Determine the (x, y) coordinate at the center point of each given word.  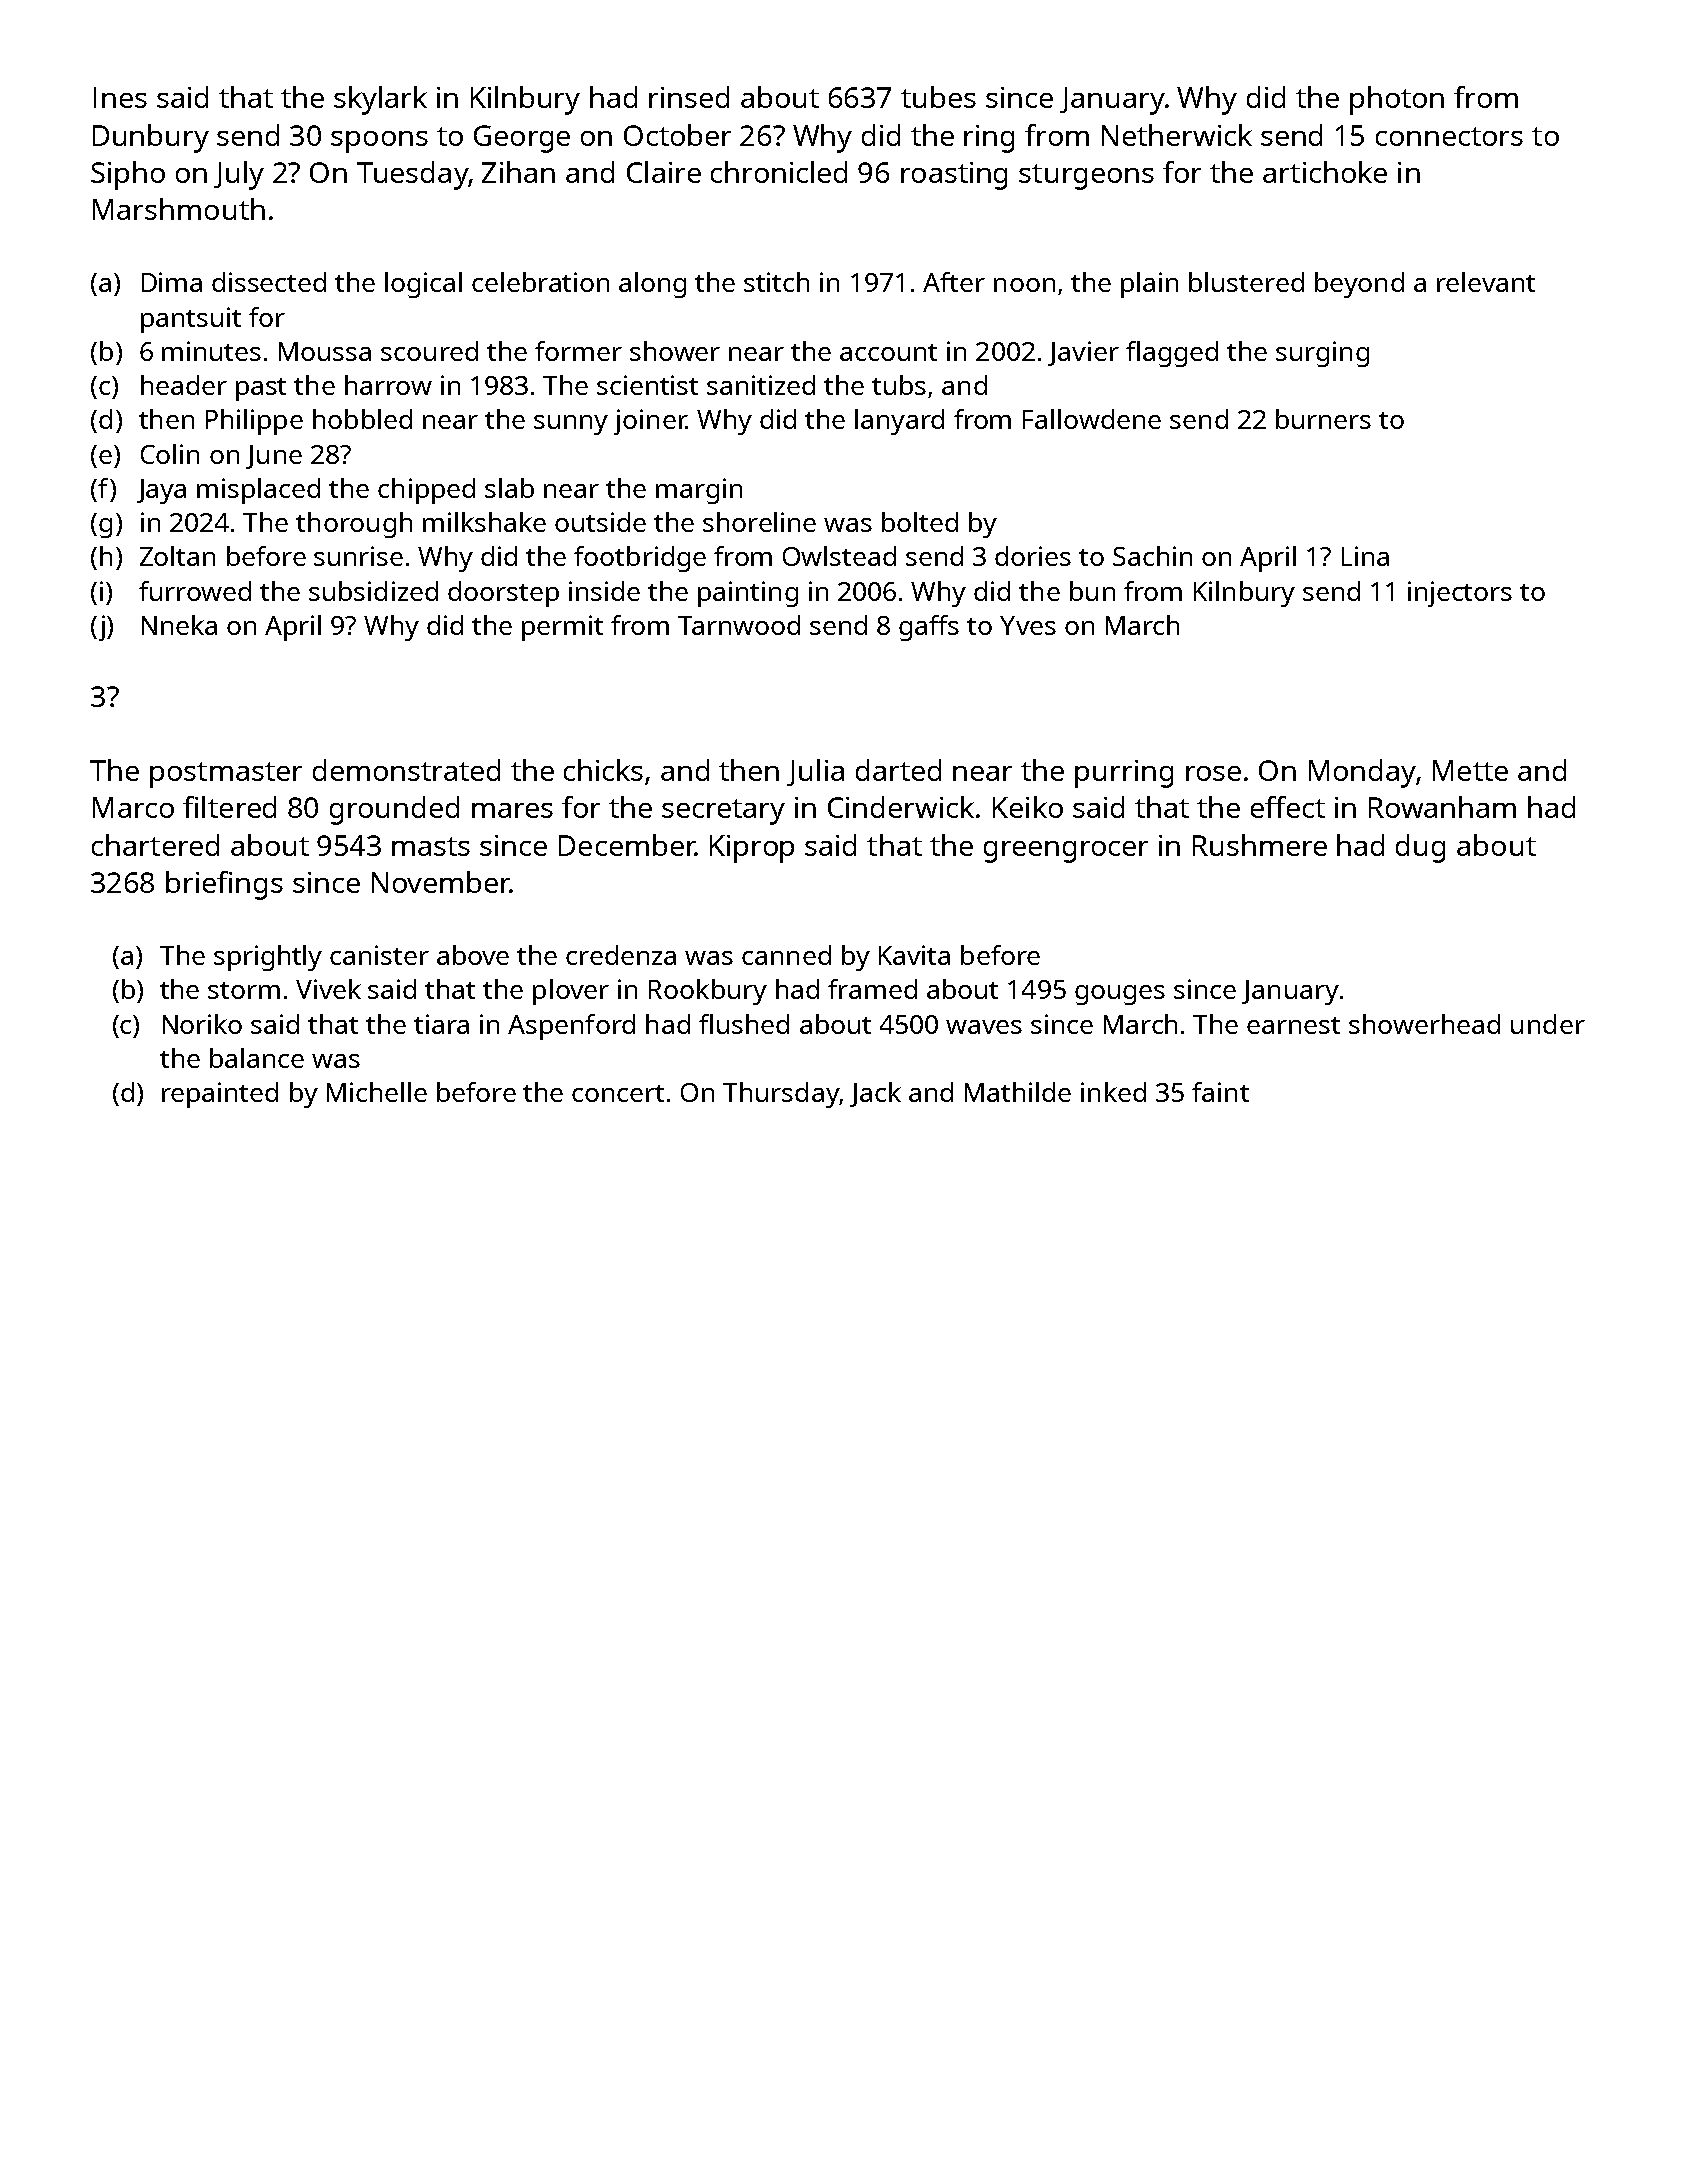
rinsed (689, 97)
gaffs (929, 628)
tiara (441, 1024)
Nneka (179, 625)
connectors (1449, 136)
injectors (1460, 594)
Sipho (128, 175)
